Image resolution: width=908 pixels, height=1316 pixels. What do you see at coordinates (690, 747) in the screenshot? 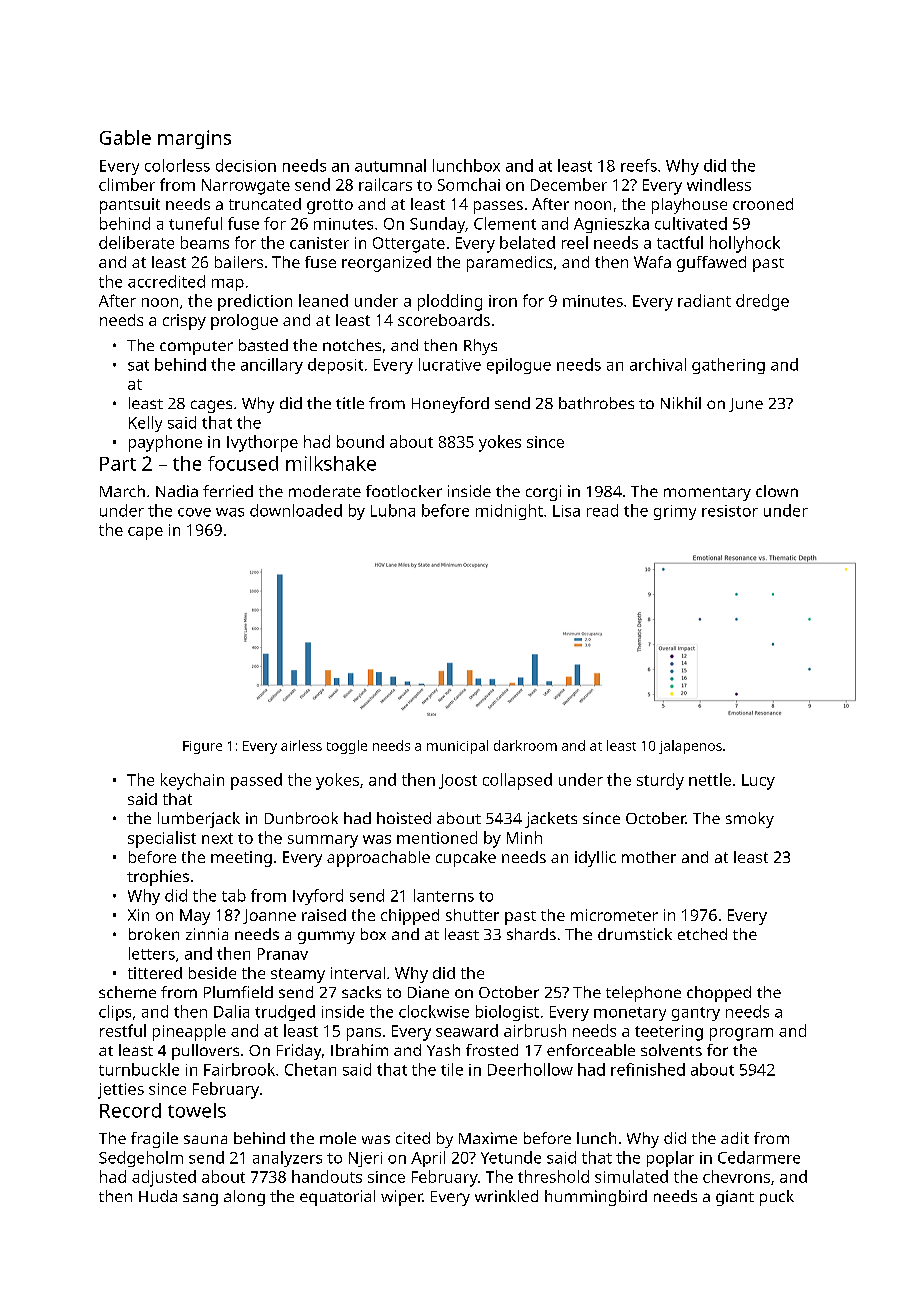
I see `jalapenos` at bounding box center [690, 747].
